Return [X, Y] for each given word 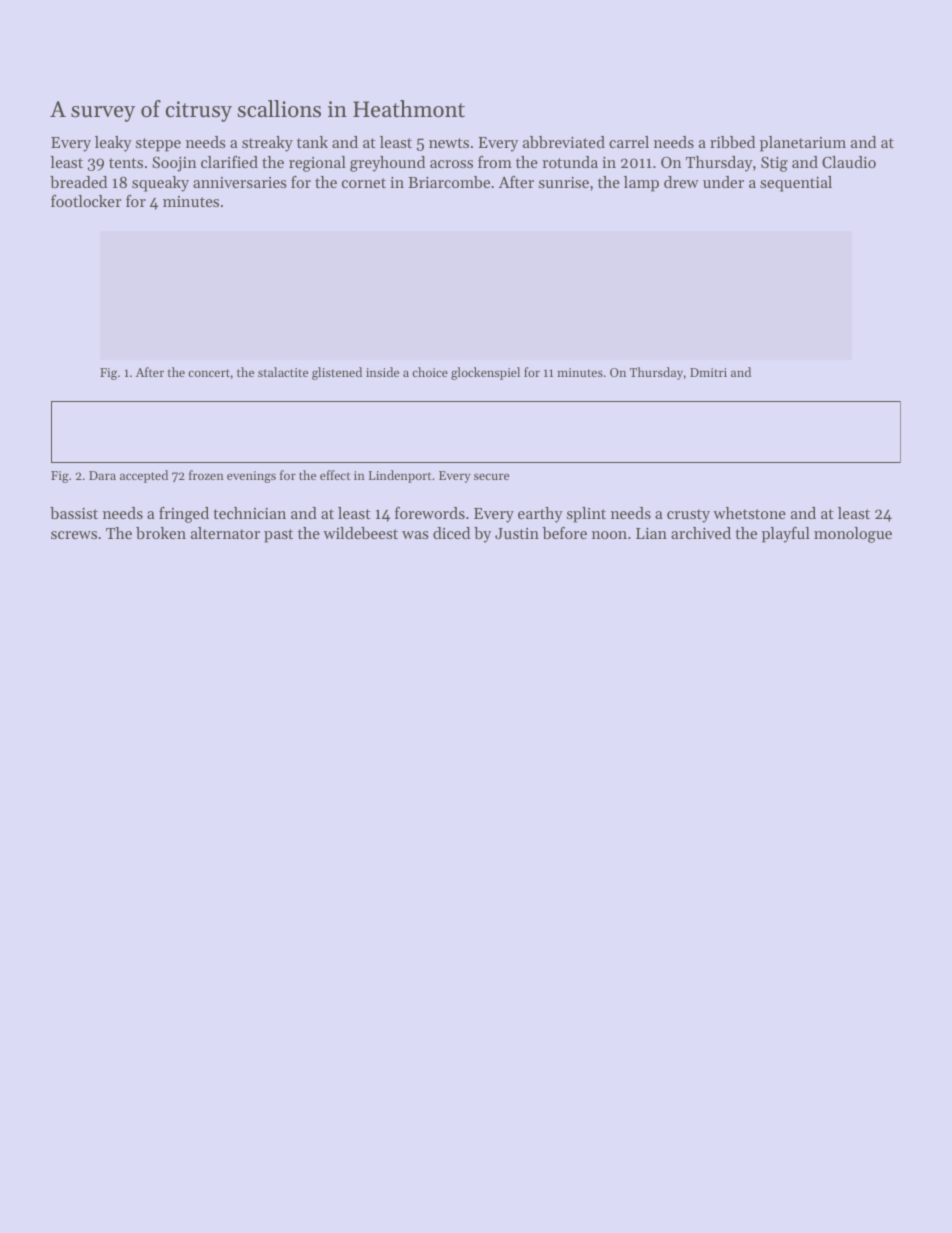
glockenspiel [485, 373]
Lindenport [400, 476]
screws [74, 535]
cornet [364, 183]
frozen [206, 475]
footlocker [86, 201]
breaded [78, 182]
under [723, 182]
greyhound [387, 164]
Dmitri [708, 372]
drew [681, 182]
